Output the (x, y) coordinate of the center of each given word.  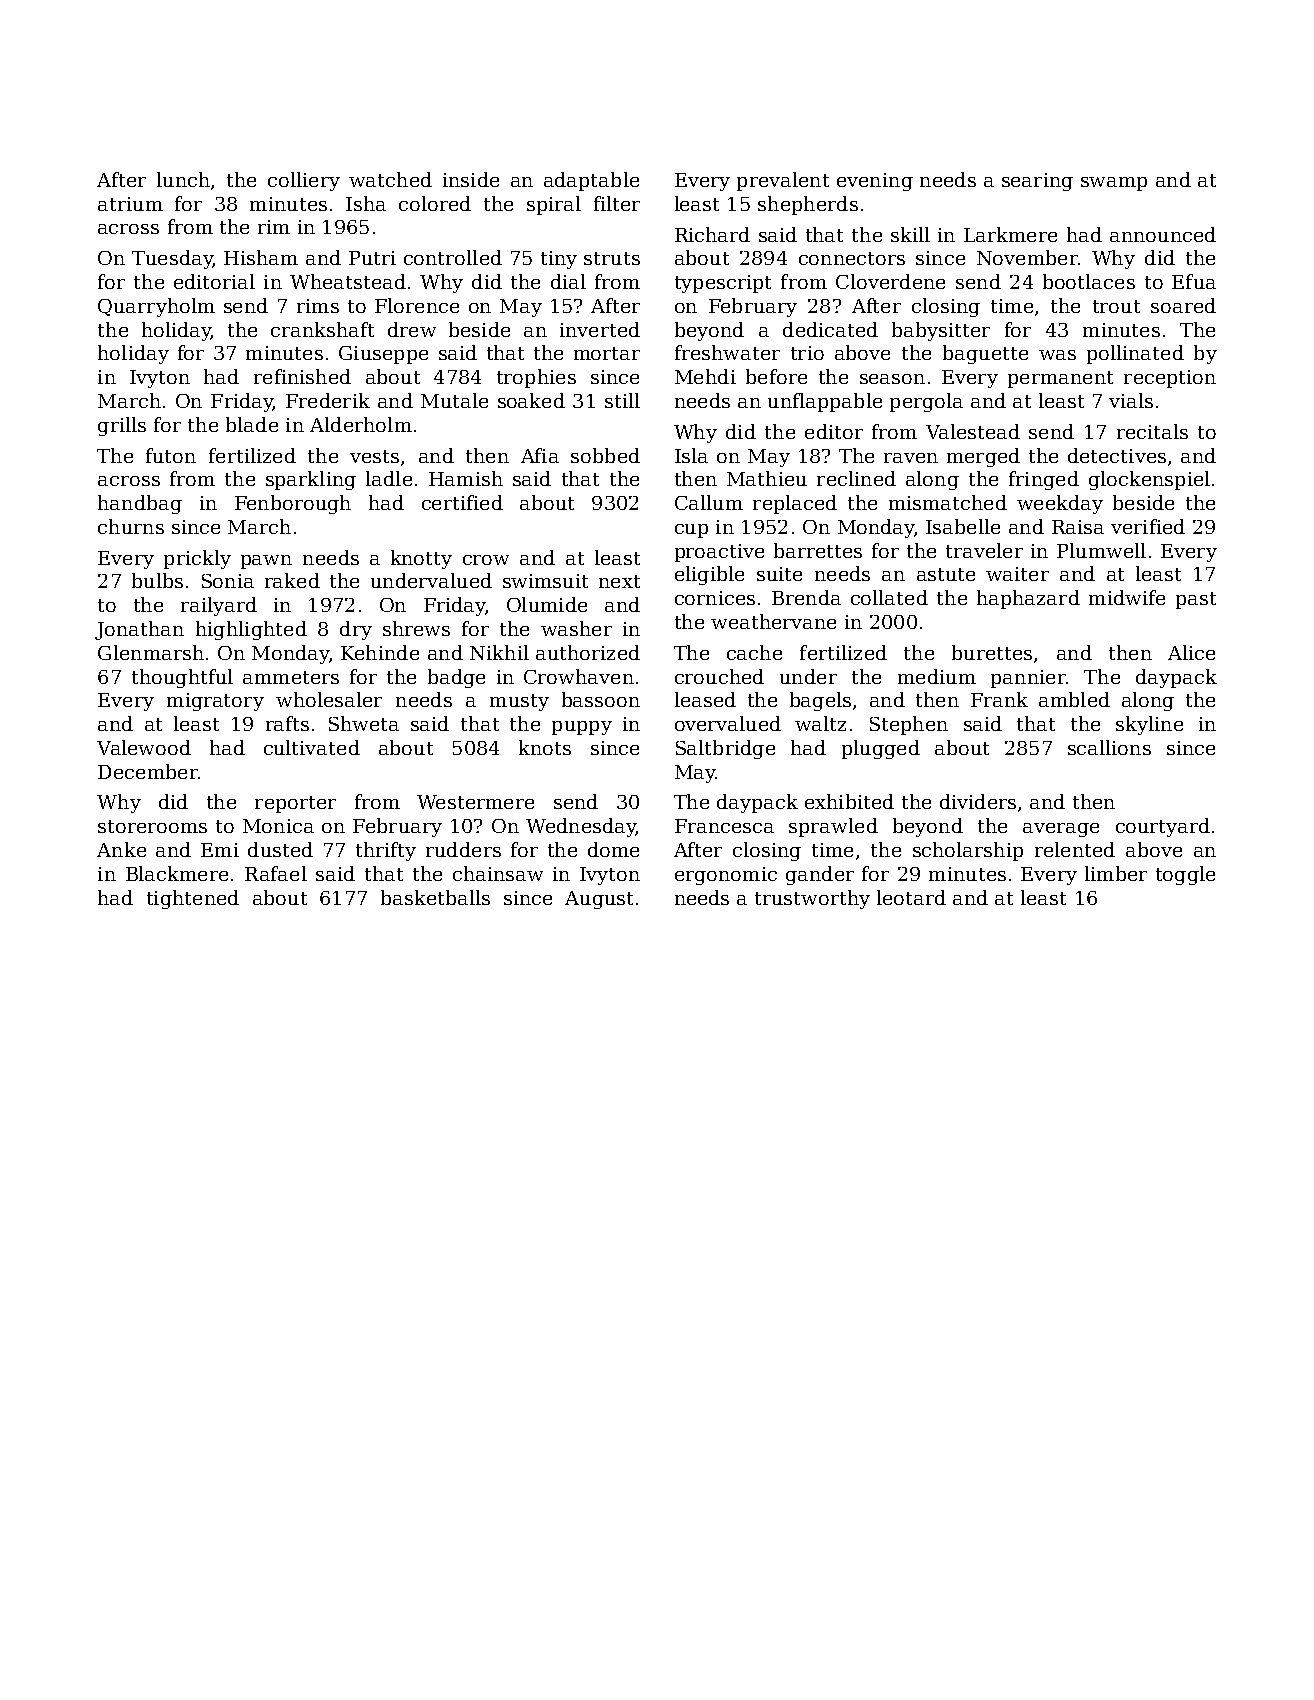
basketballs (435, 897)
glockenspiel (1149, 480)
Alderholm (361, 424)
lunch (183, 179)
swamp (1114, 184)
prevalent (783, 181)
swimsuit (545, 581)
